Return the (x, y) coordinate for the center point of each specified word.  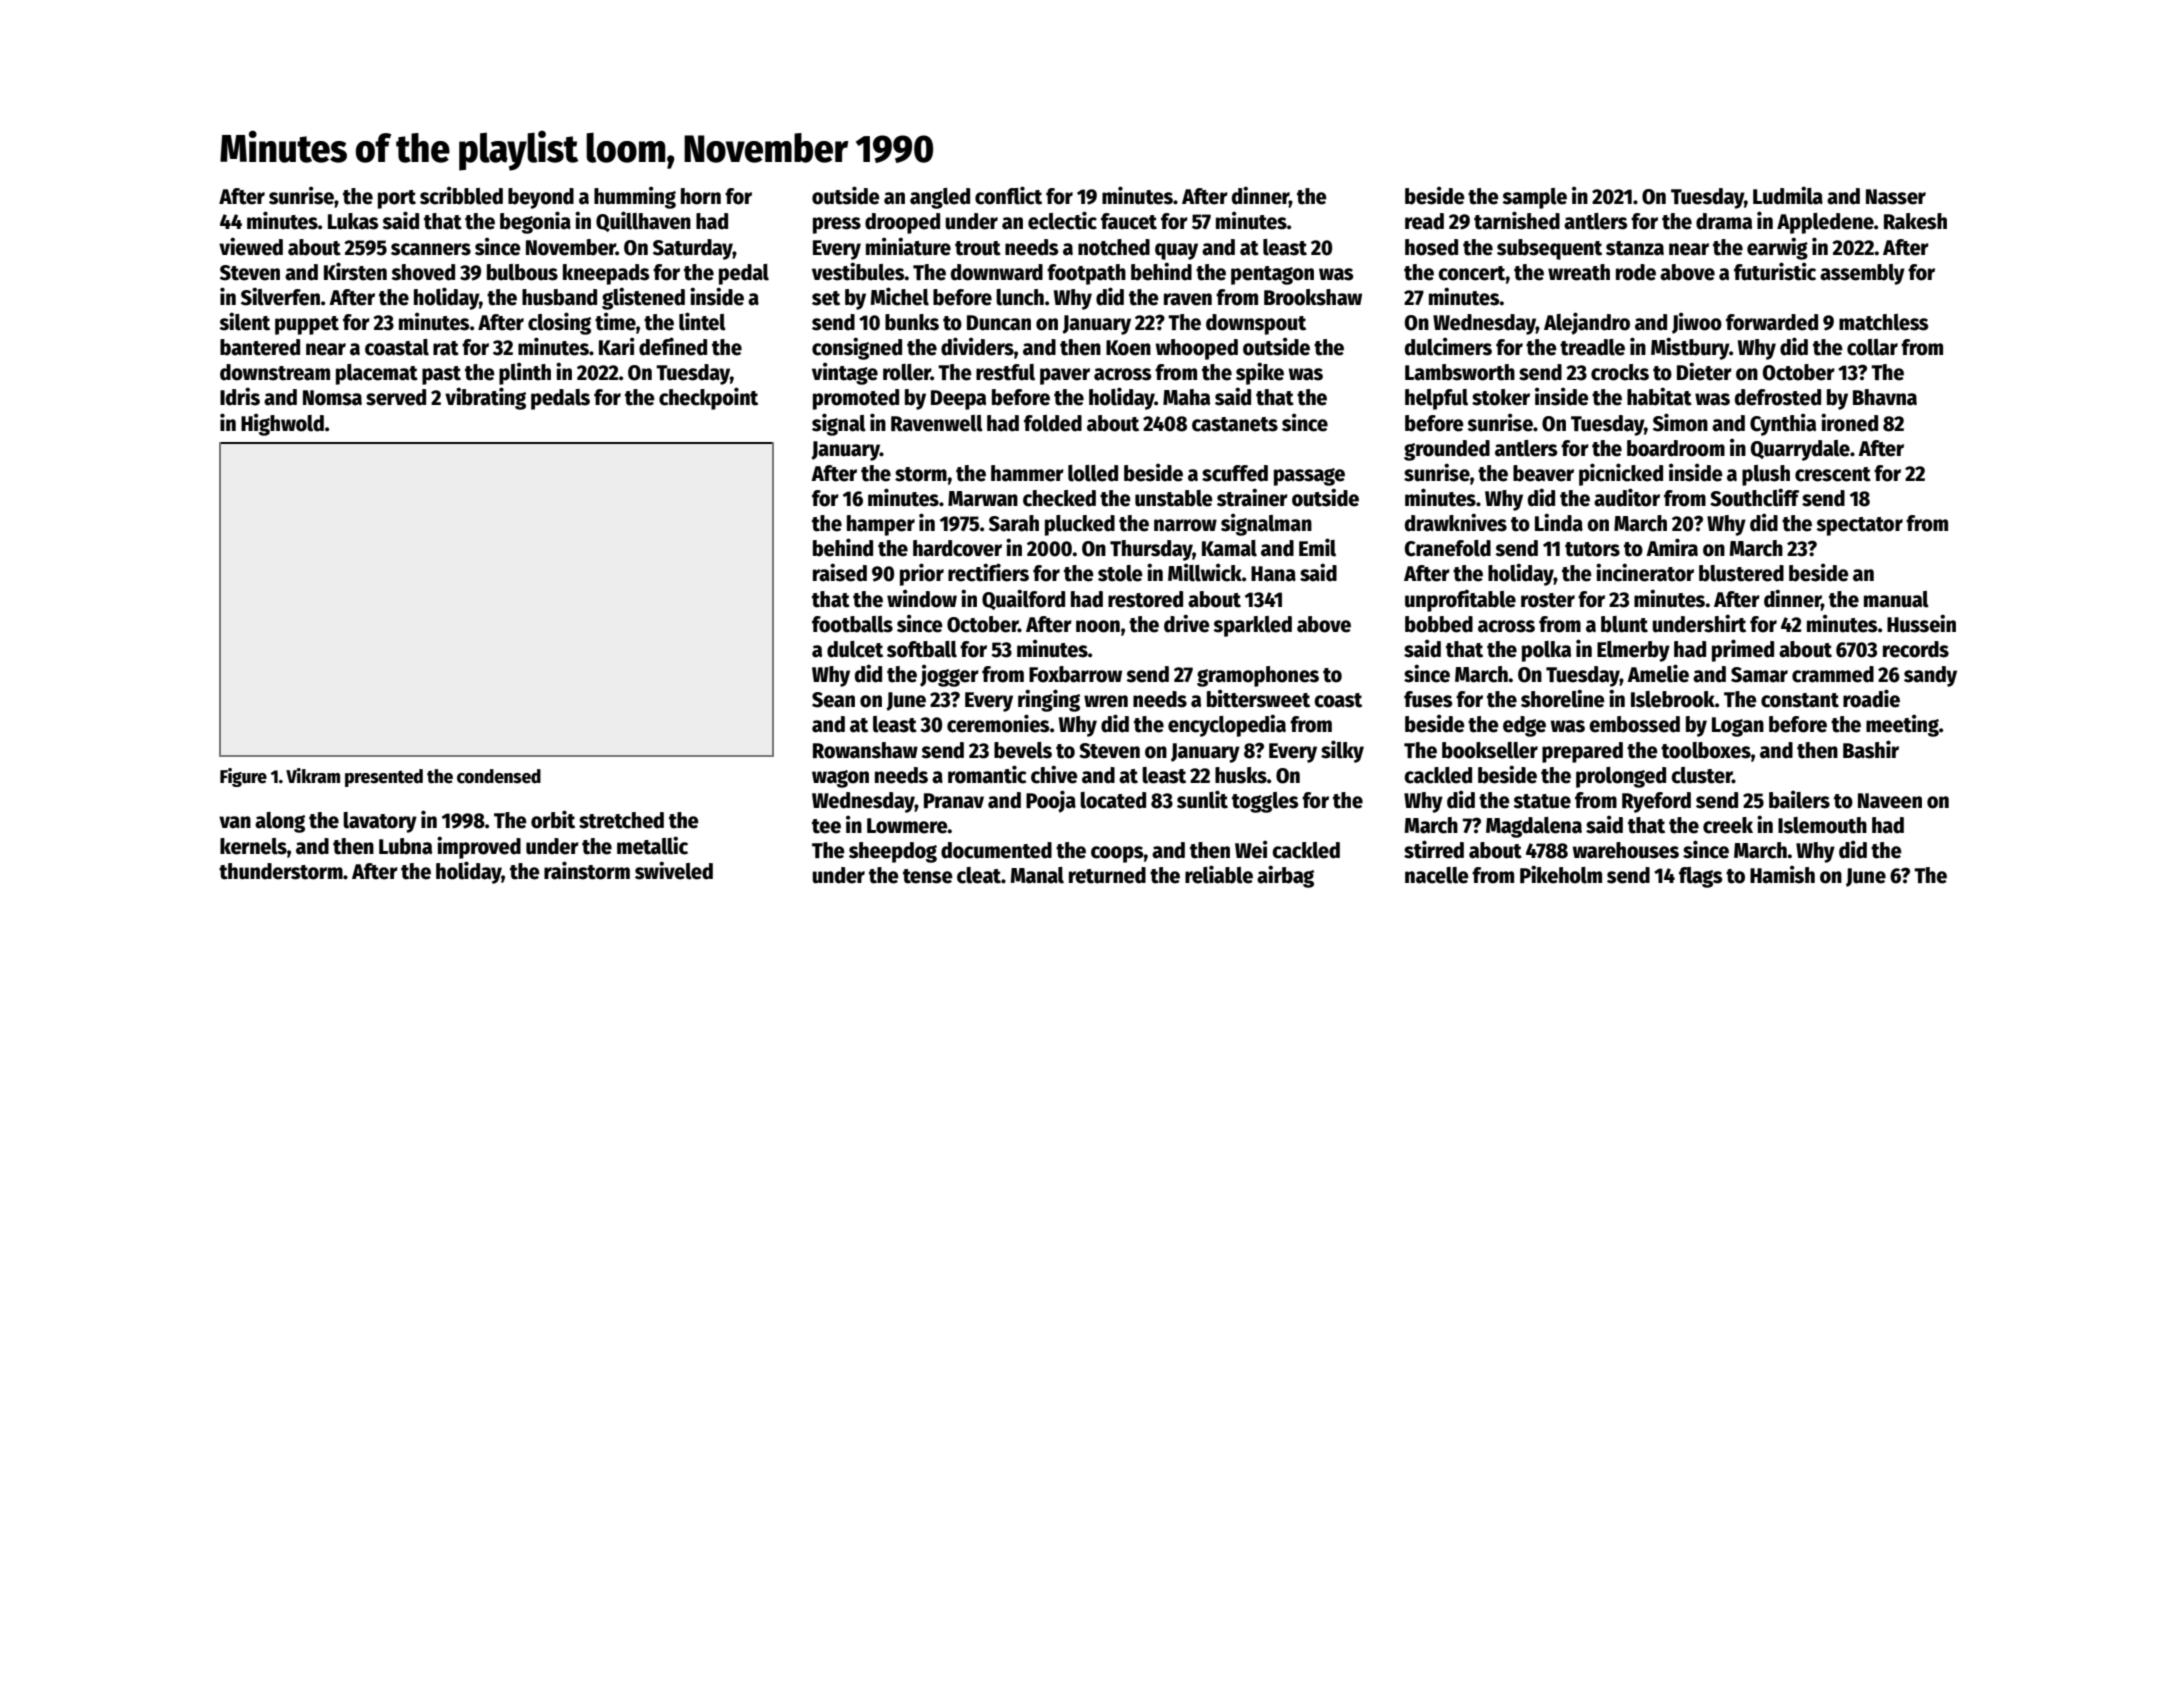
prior (922, 574)
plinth (525, 373)
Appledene (1825, 223)
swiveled (674, 870)
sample (1534, 198)
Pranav (954, 801)
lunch (1020, 297)
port (397, 199)
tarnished (1517, 220)
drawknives (1456, 522)
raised (840, 572)
